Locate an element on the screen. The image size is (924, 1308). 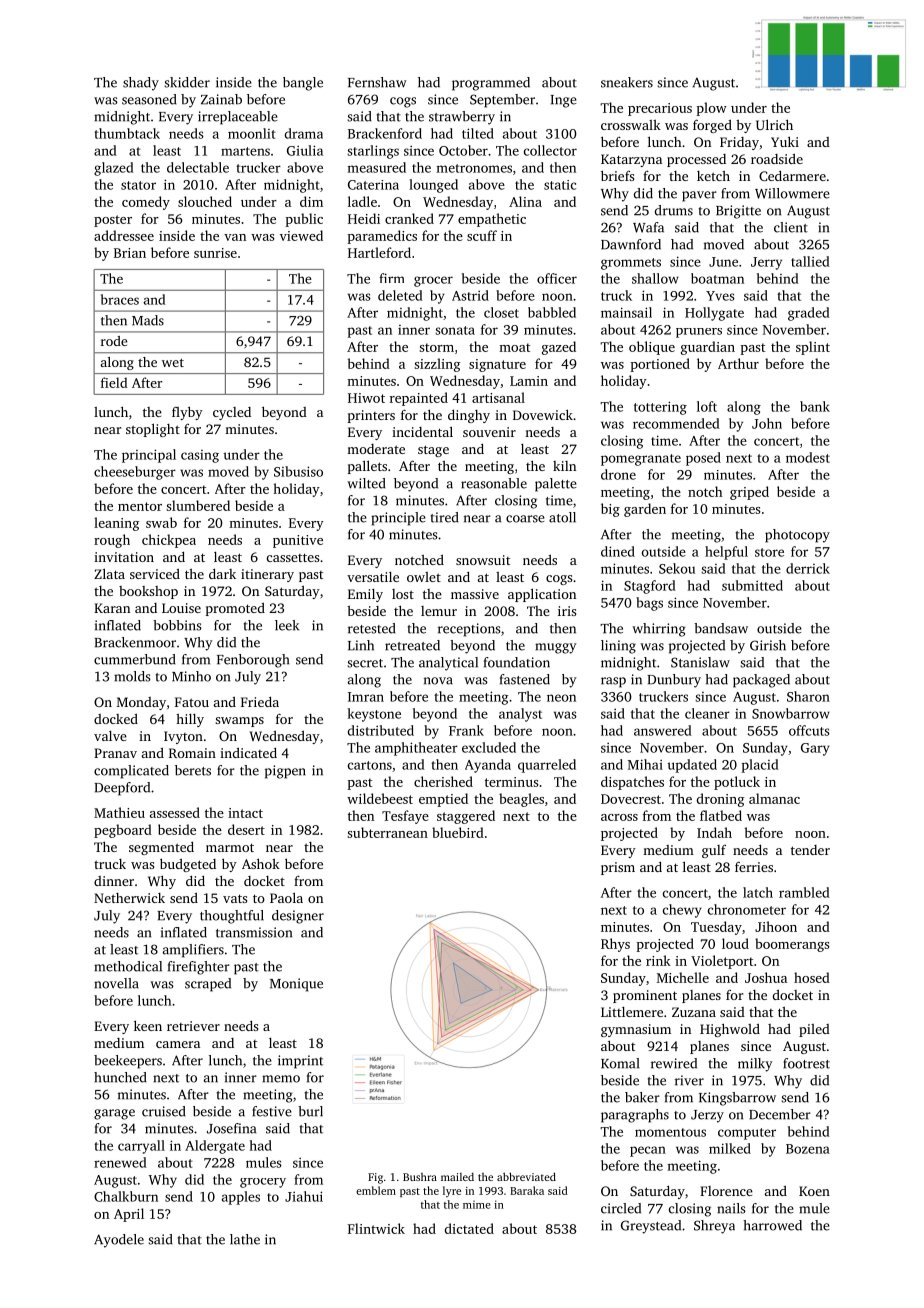
lathe is located at coordinates (245, 1239).
